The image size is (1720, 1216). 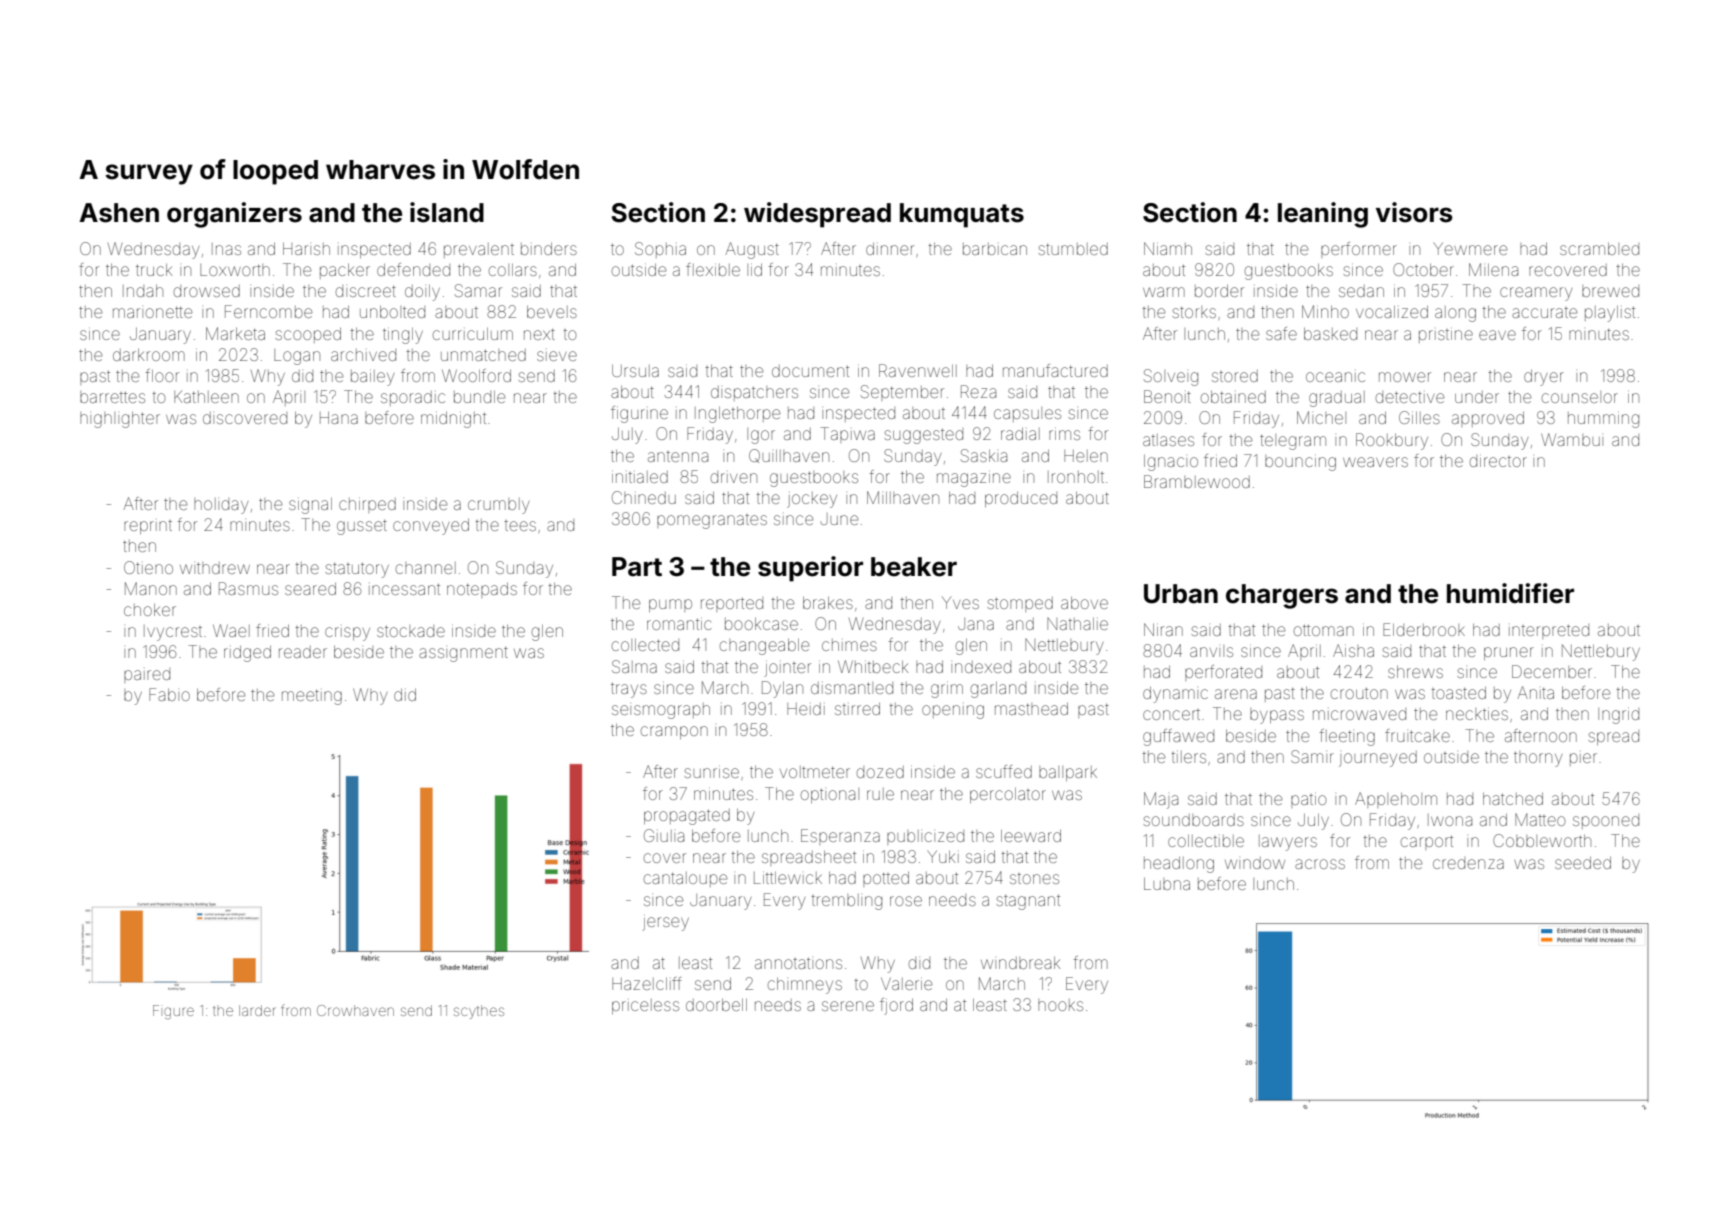 I want to click on barbican, so click(x=995, y=249).
